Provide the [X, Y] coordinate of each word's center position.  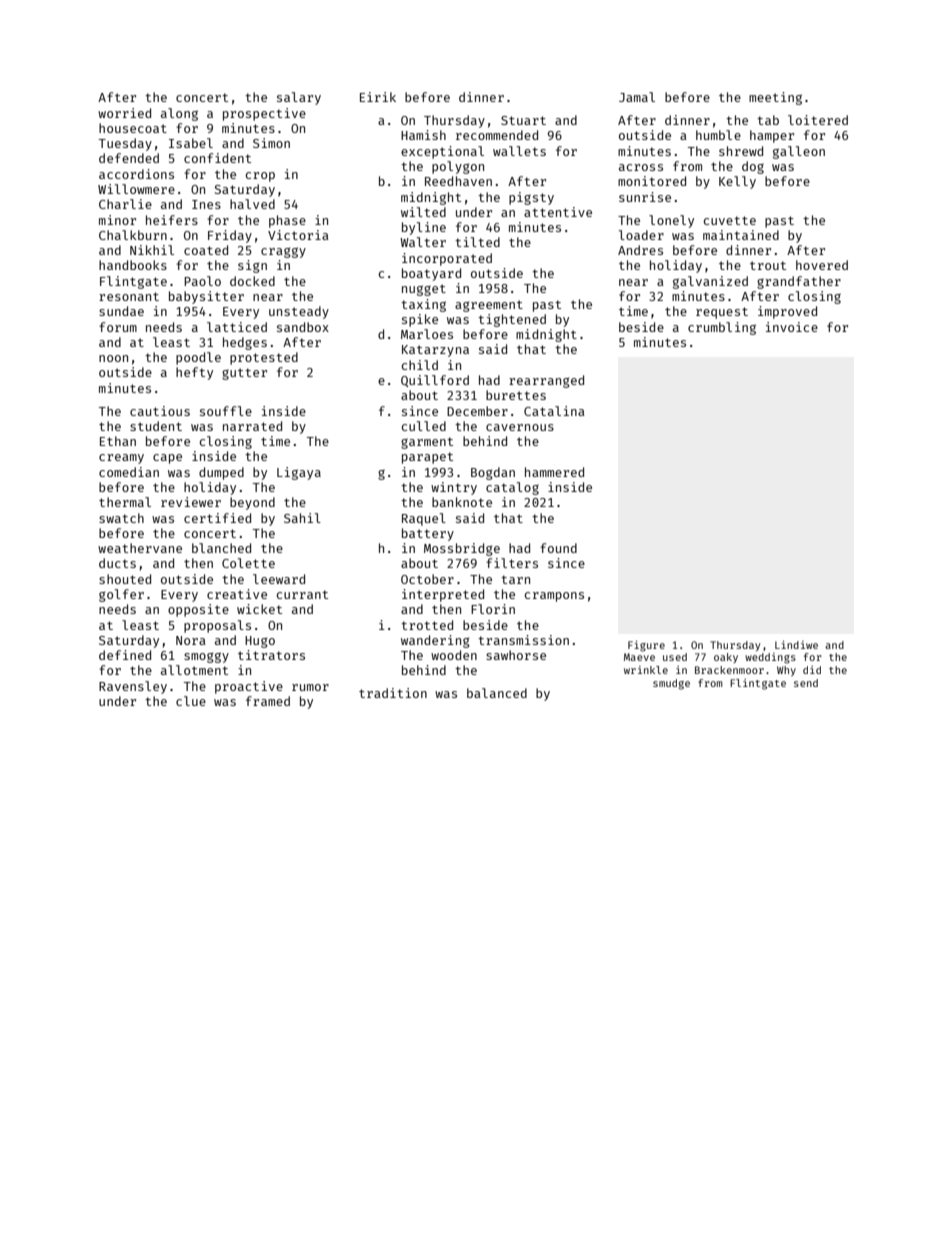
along [179, 114]
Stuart [523, 120]
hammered [554, 472]
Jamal [637, 97]
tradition [393, 693]
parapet [427, 458]
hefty [194, 373]
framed [268, 701]
